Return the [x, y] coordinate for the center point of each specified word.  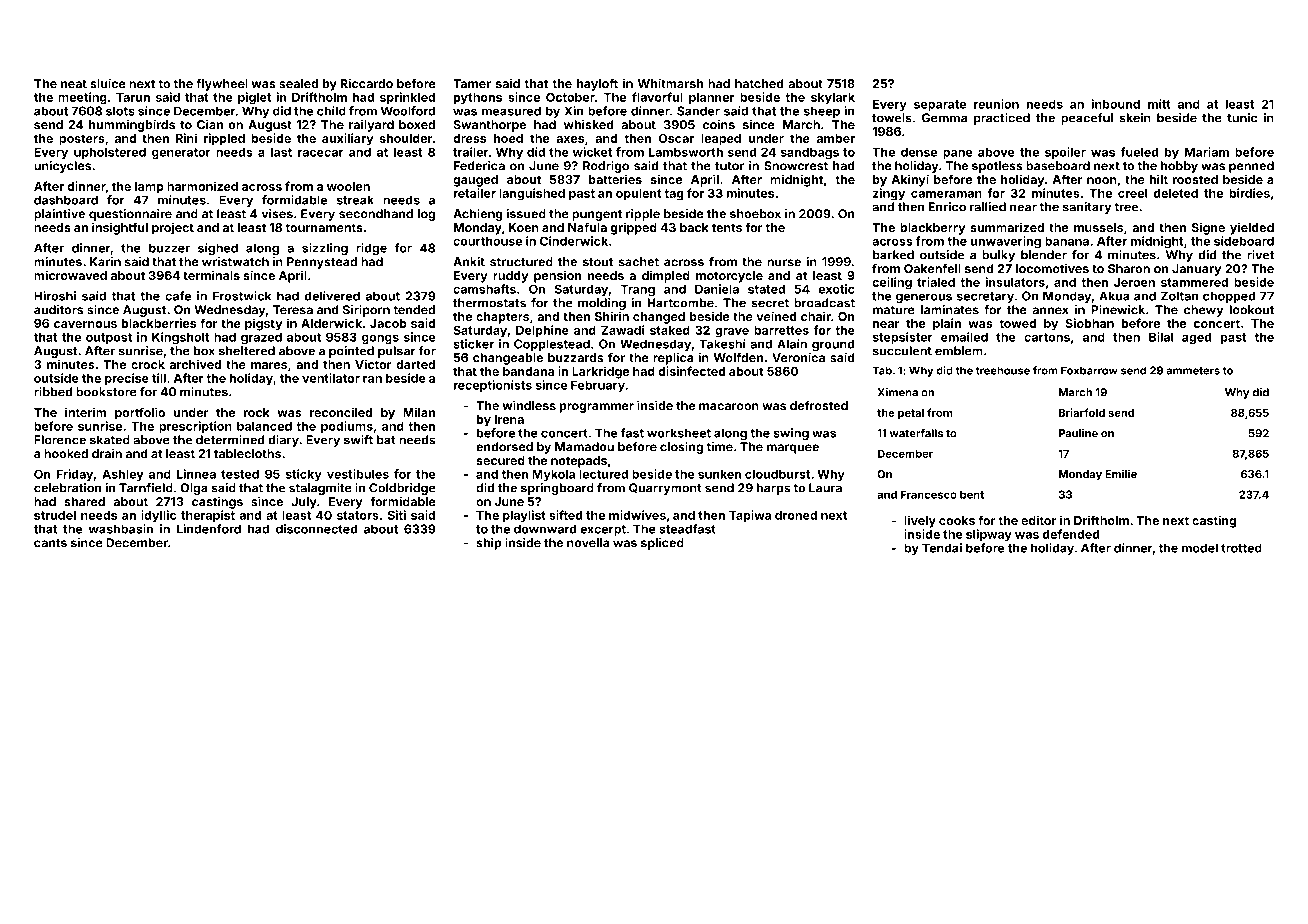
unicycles [62, 167]
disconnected [316, 529]
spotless [997, 167]
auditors [58, 310]
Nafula [587, 227]
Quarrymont [665, 489]
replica [673, 358]
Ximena [898, 392]
